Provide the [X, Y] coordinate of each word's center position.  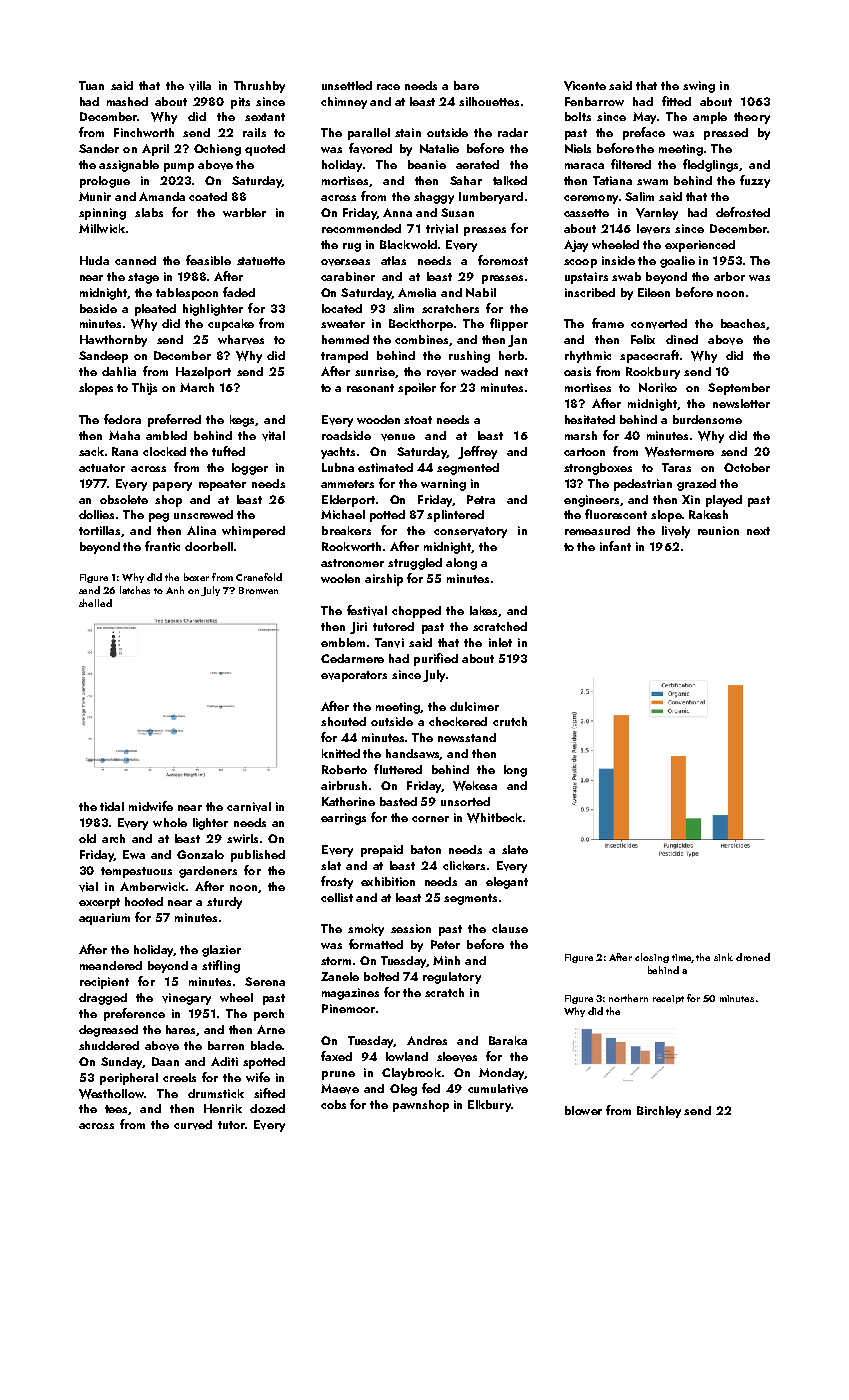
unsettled [347, 85]
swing [699, 87]
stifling [221, 966]
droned [753, 957]
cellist [337, 897]
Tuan [91, 85]
